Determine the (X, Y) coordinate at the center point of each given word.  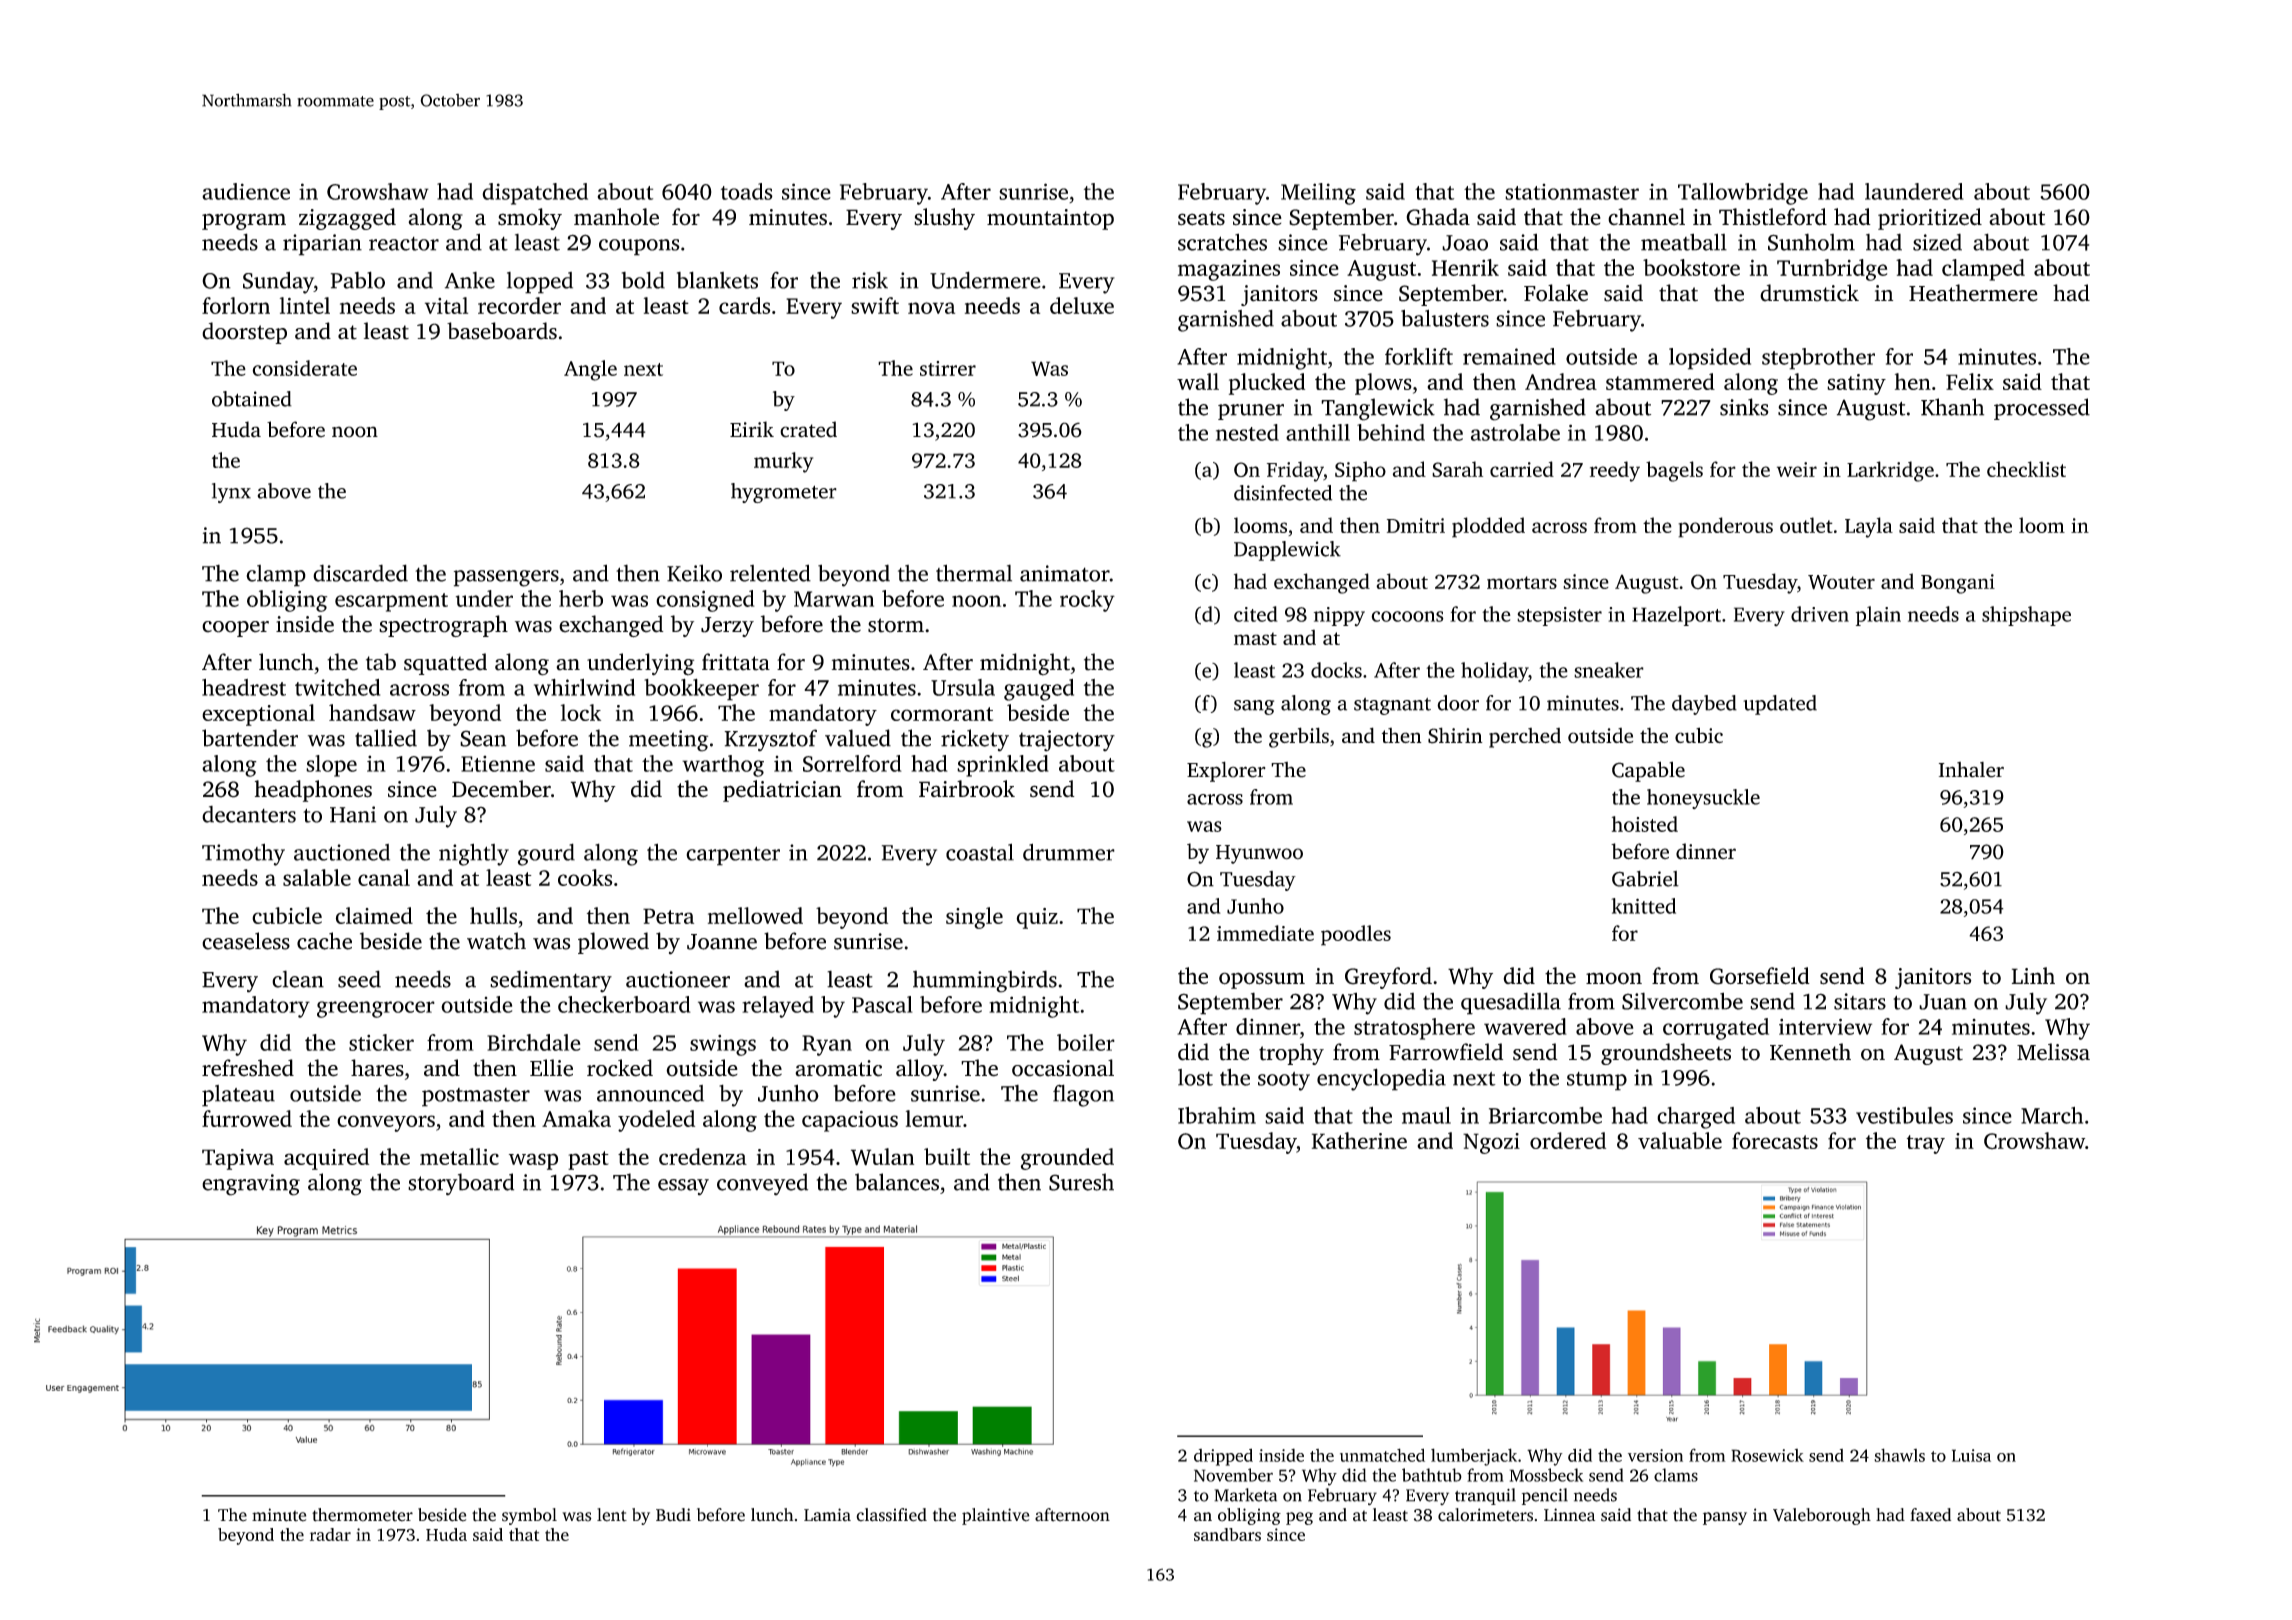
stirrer (948, 368)
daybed (1704, 705)
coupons (639, 247)
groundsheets (1666, 1054)
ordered (1568, 1140)
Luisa (1971, 1455)
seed (359, 979)
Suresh (1081, 1182)
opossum (1262, 980)
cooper (235, 629)
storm (896, 625)
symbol (529, 1516)
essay (683, 1187)
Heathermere (1973, 293)
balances (897, 1182)
